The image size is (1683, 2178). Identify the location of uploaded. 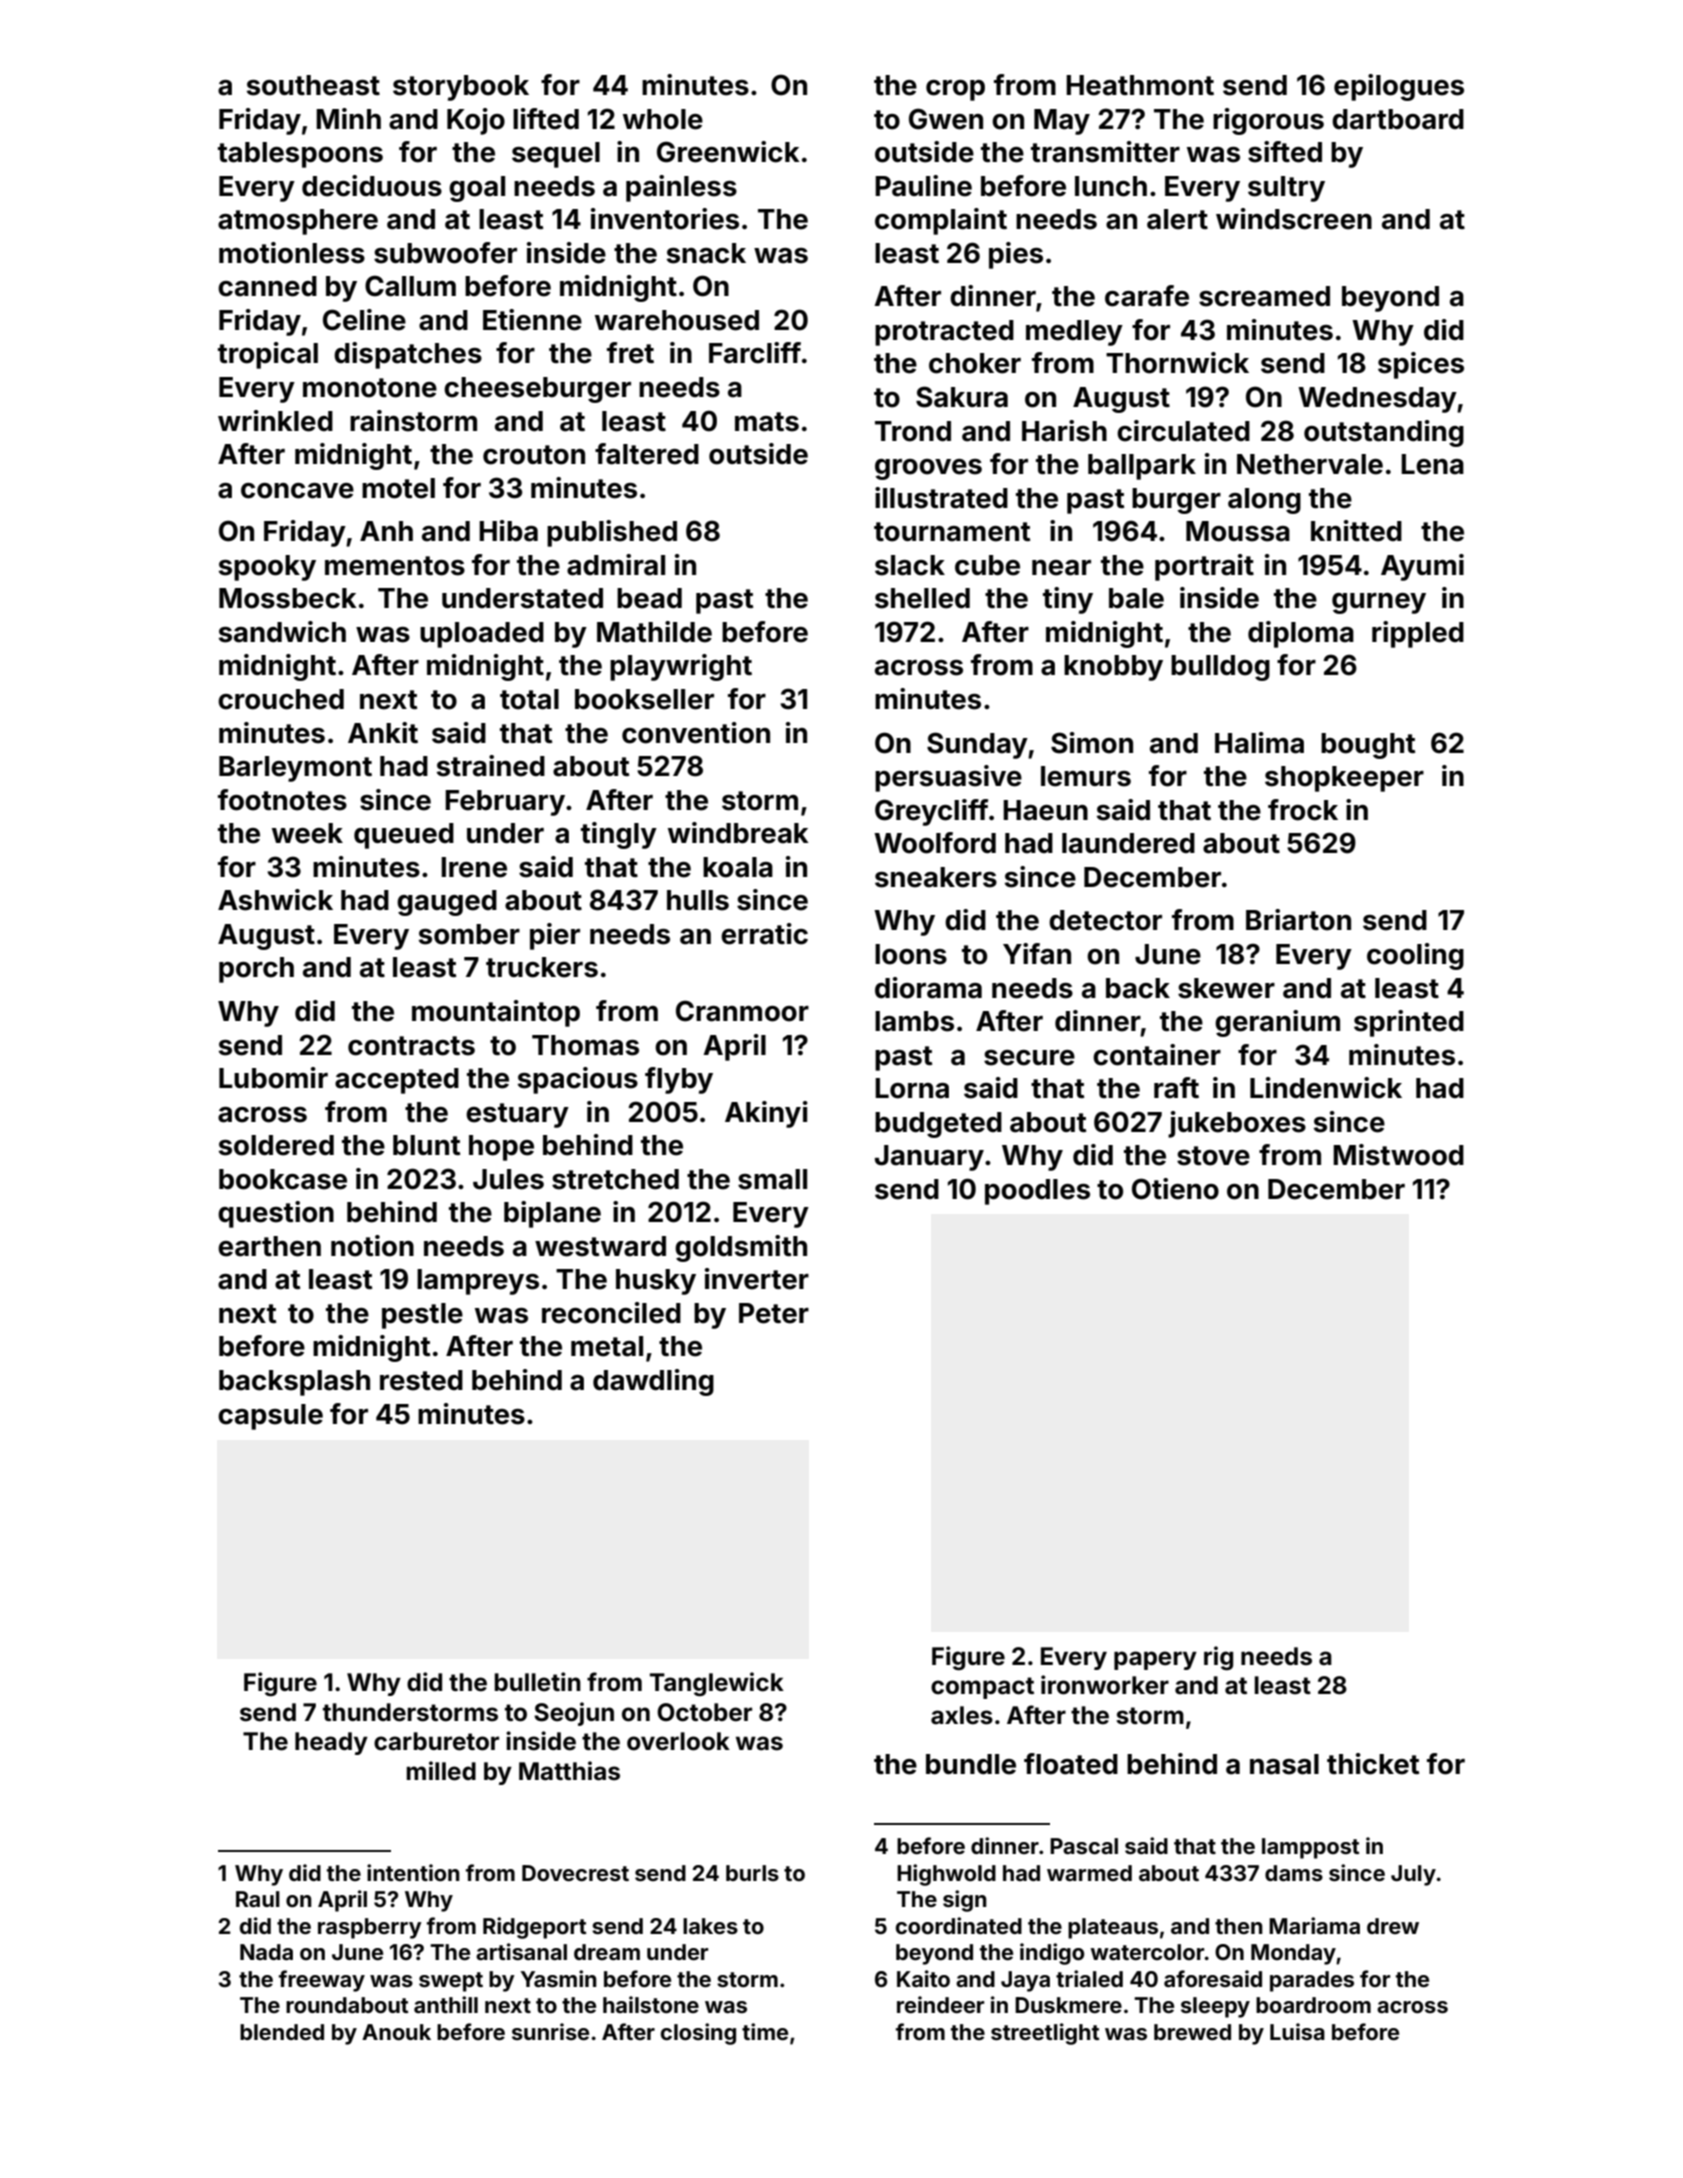
(482, 635).
